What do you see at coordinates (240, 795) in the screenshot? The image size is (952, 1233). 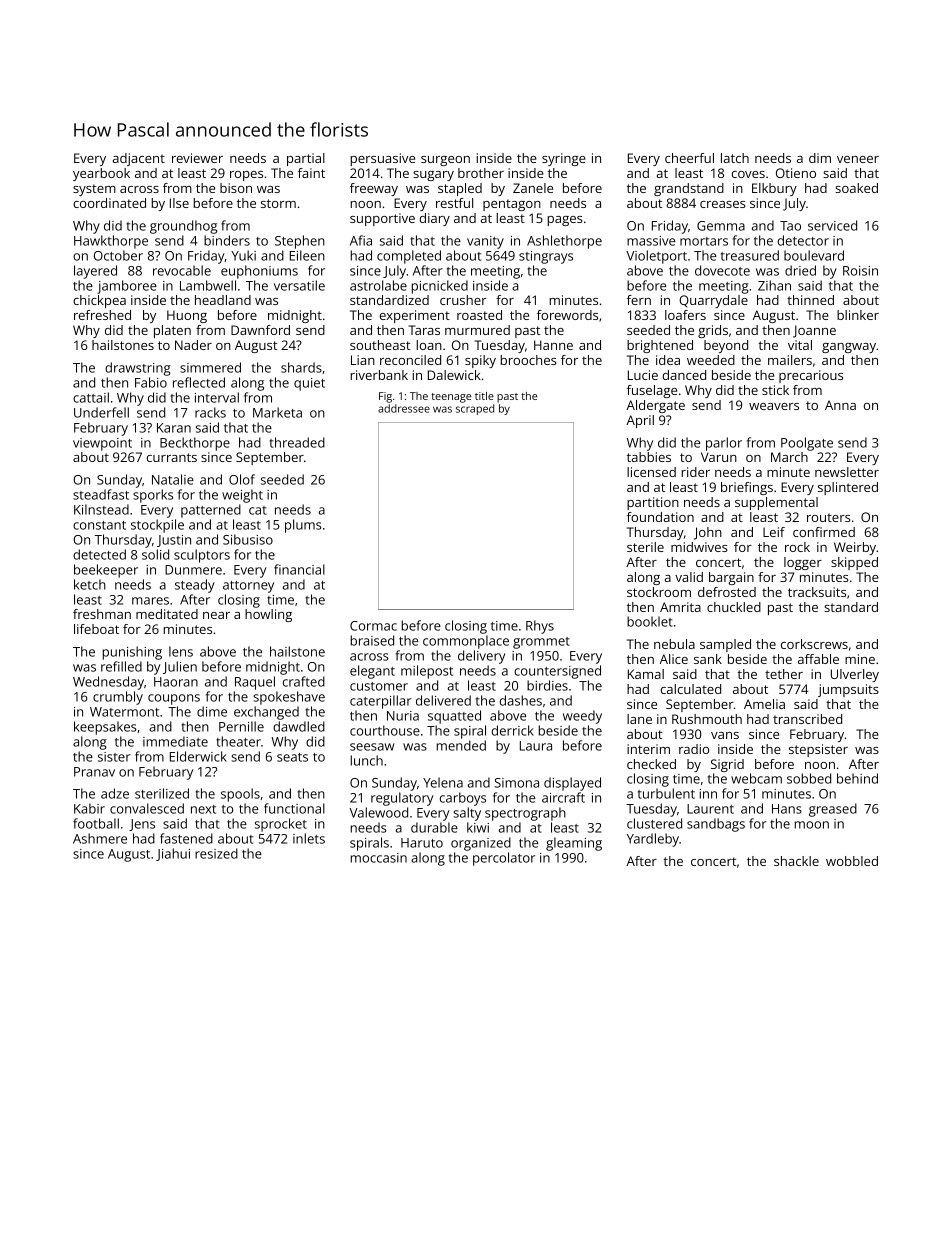 I see `spools` at bounding box center [240, 795].
